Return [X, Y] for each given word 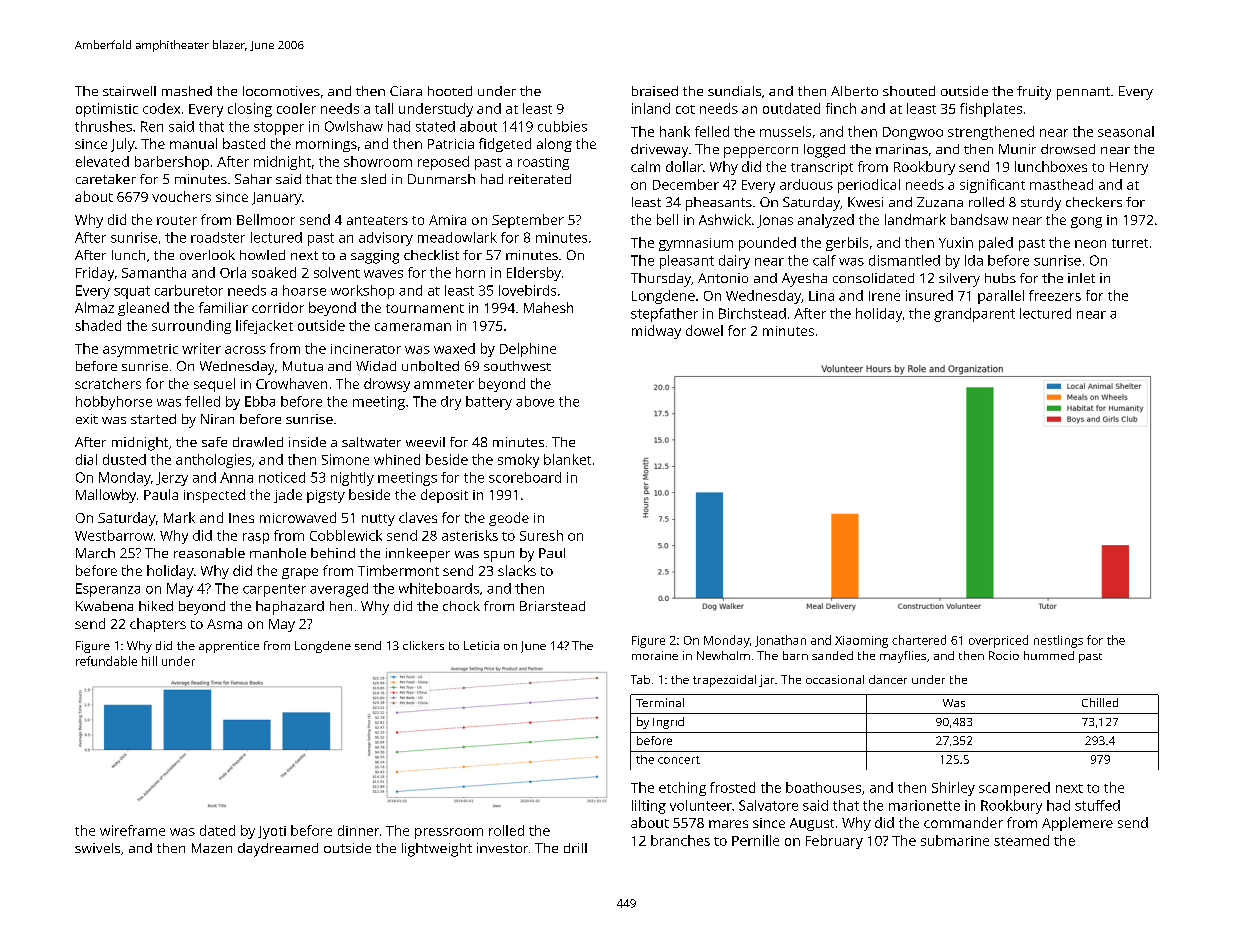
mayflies [903, 657]
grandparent [974, 315]
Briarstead [552, 606]
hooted [450, 91]
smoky [518, 461]
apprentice [229, 647]
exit [87, 419]
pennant [1083, 93]
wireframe [132, 830]
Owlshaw [354, 126]
